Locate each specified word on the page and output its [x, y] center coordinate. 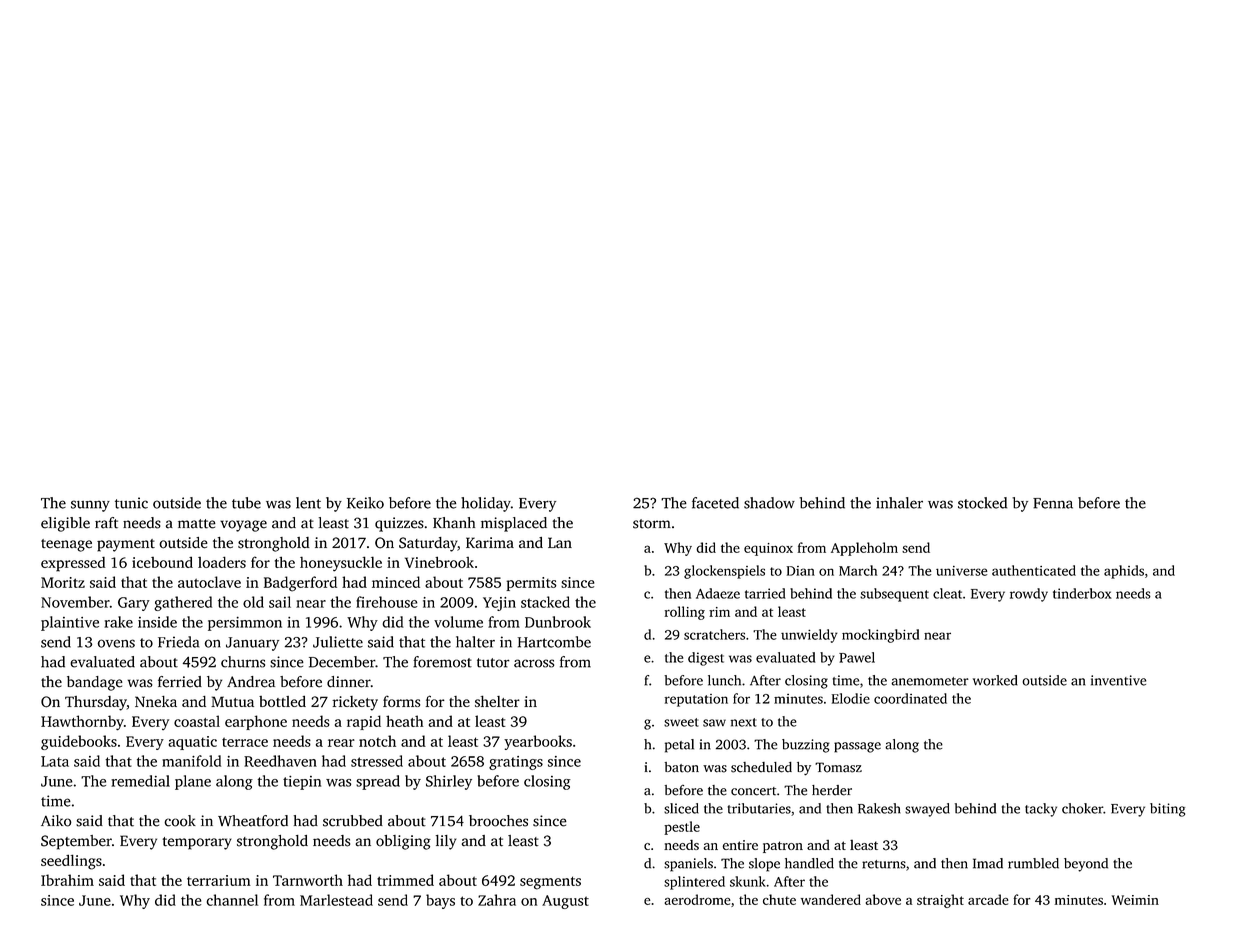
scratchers [714, 634]
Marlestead [336, 900]
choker [1082, 808]
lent [308, 503]
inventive [1118, 680]
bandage [94, 683]
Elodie [851, 698]
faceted [715, 503]
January [252, 644]
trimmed [405, 880]
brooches [498, 821]
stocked [982, 503]
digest [706, 659]
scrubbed [353, 821]
